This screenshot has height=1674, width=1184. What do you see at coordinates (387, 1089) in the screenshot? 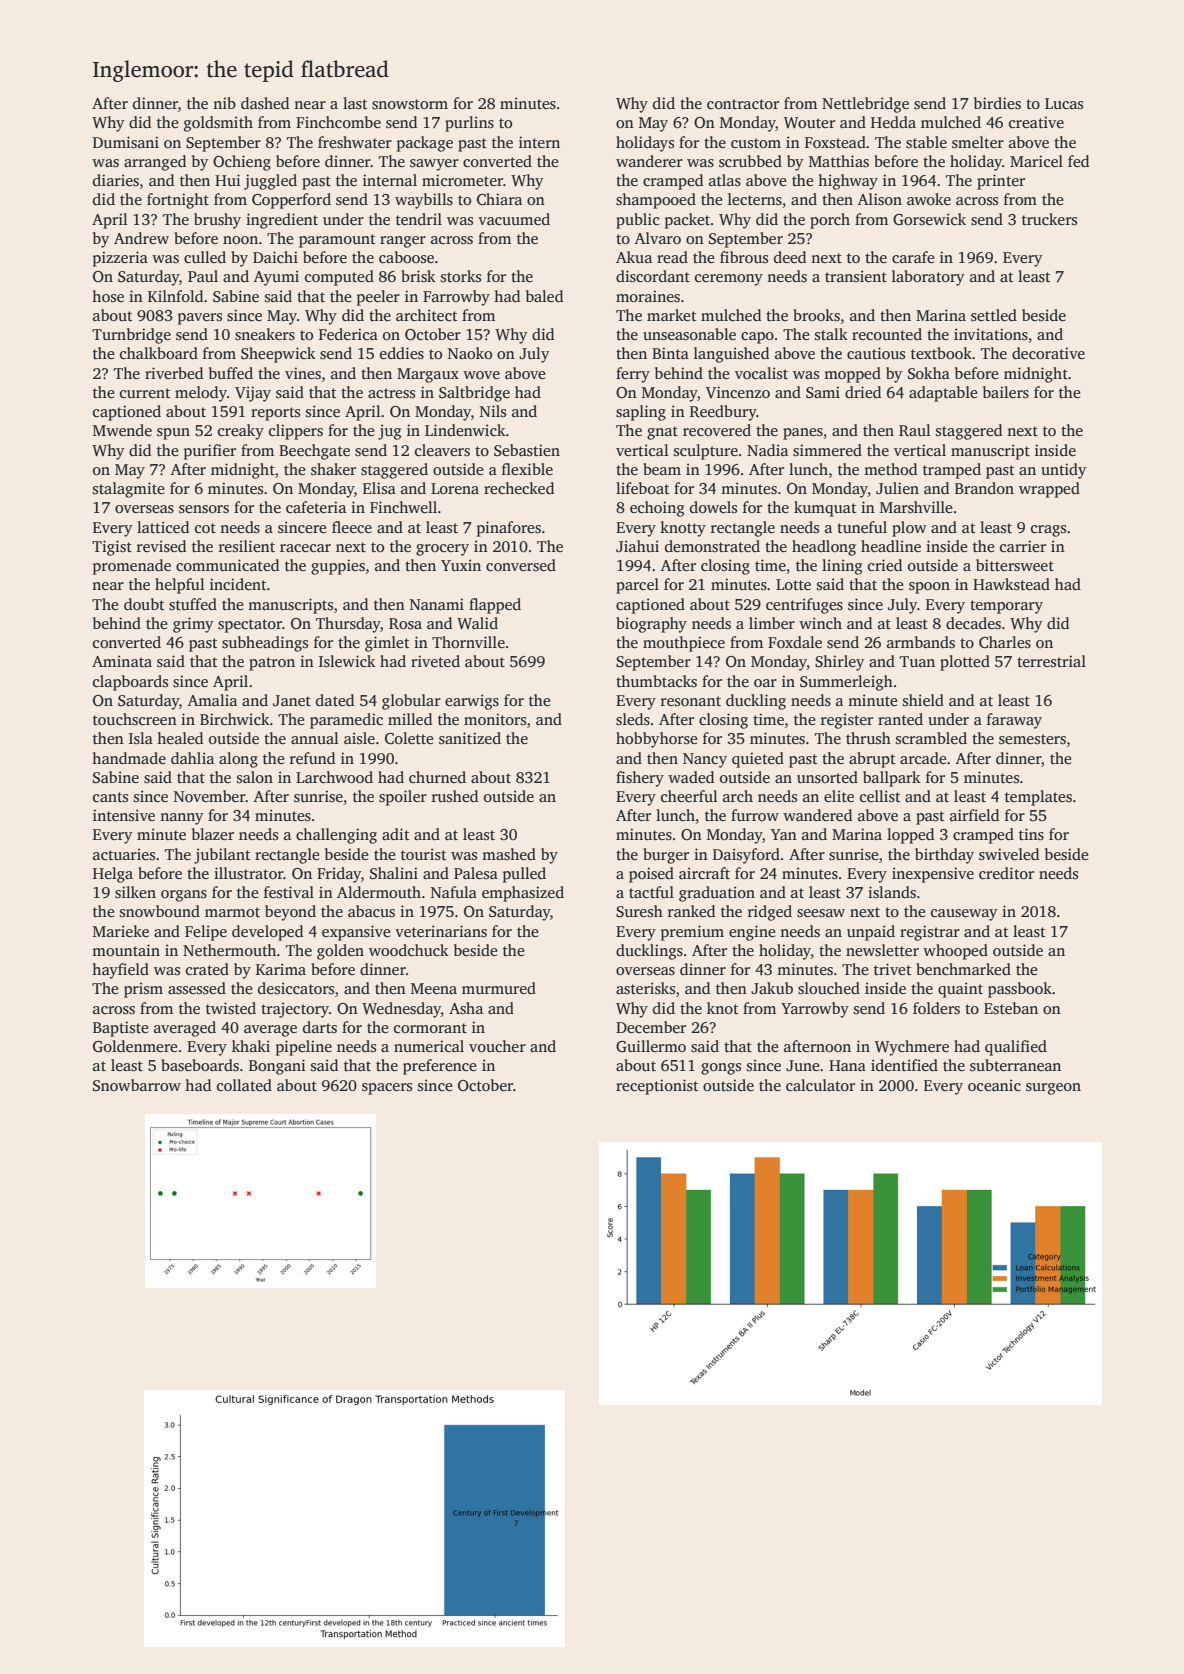
I see `spacers` at bounding box center [387, 1089].
